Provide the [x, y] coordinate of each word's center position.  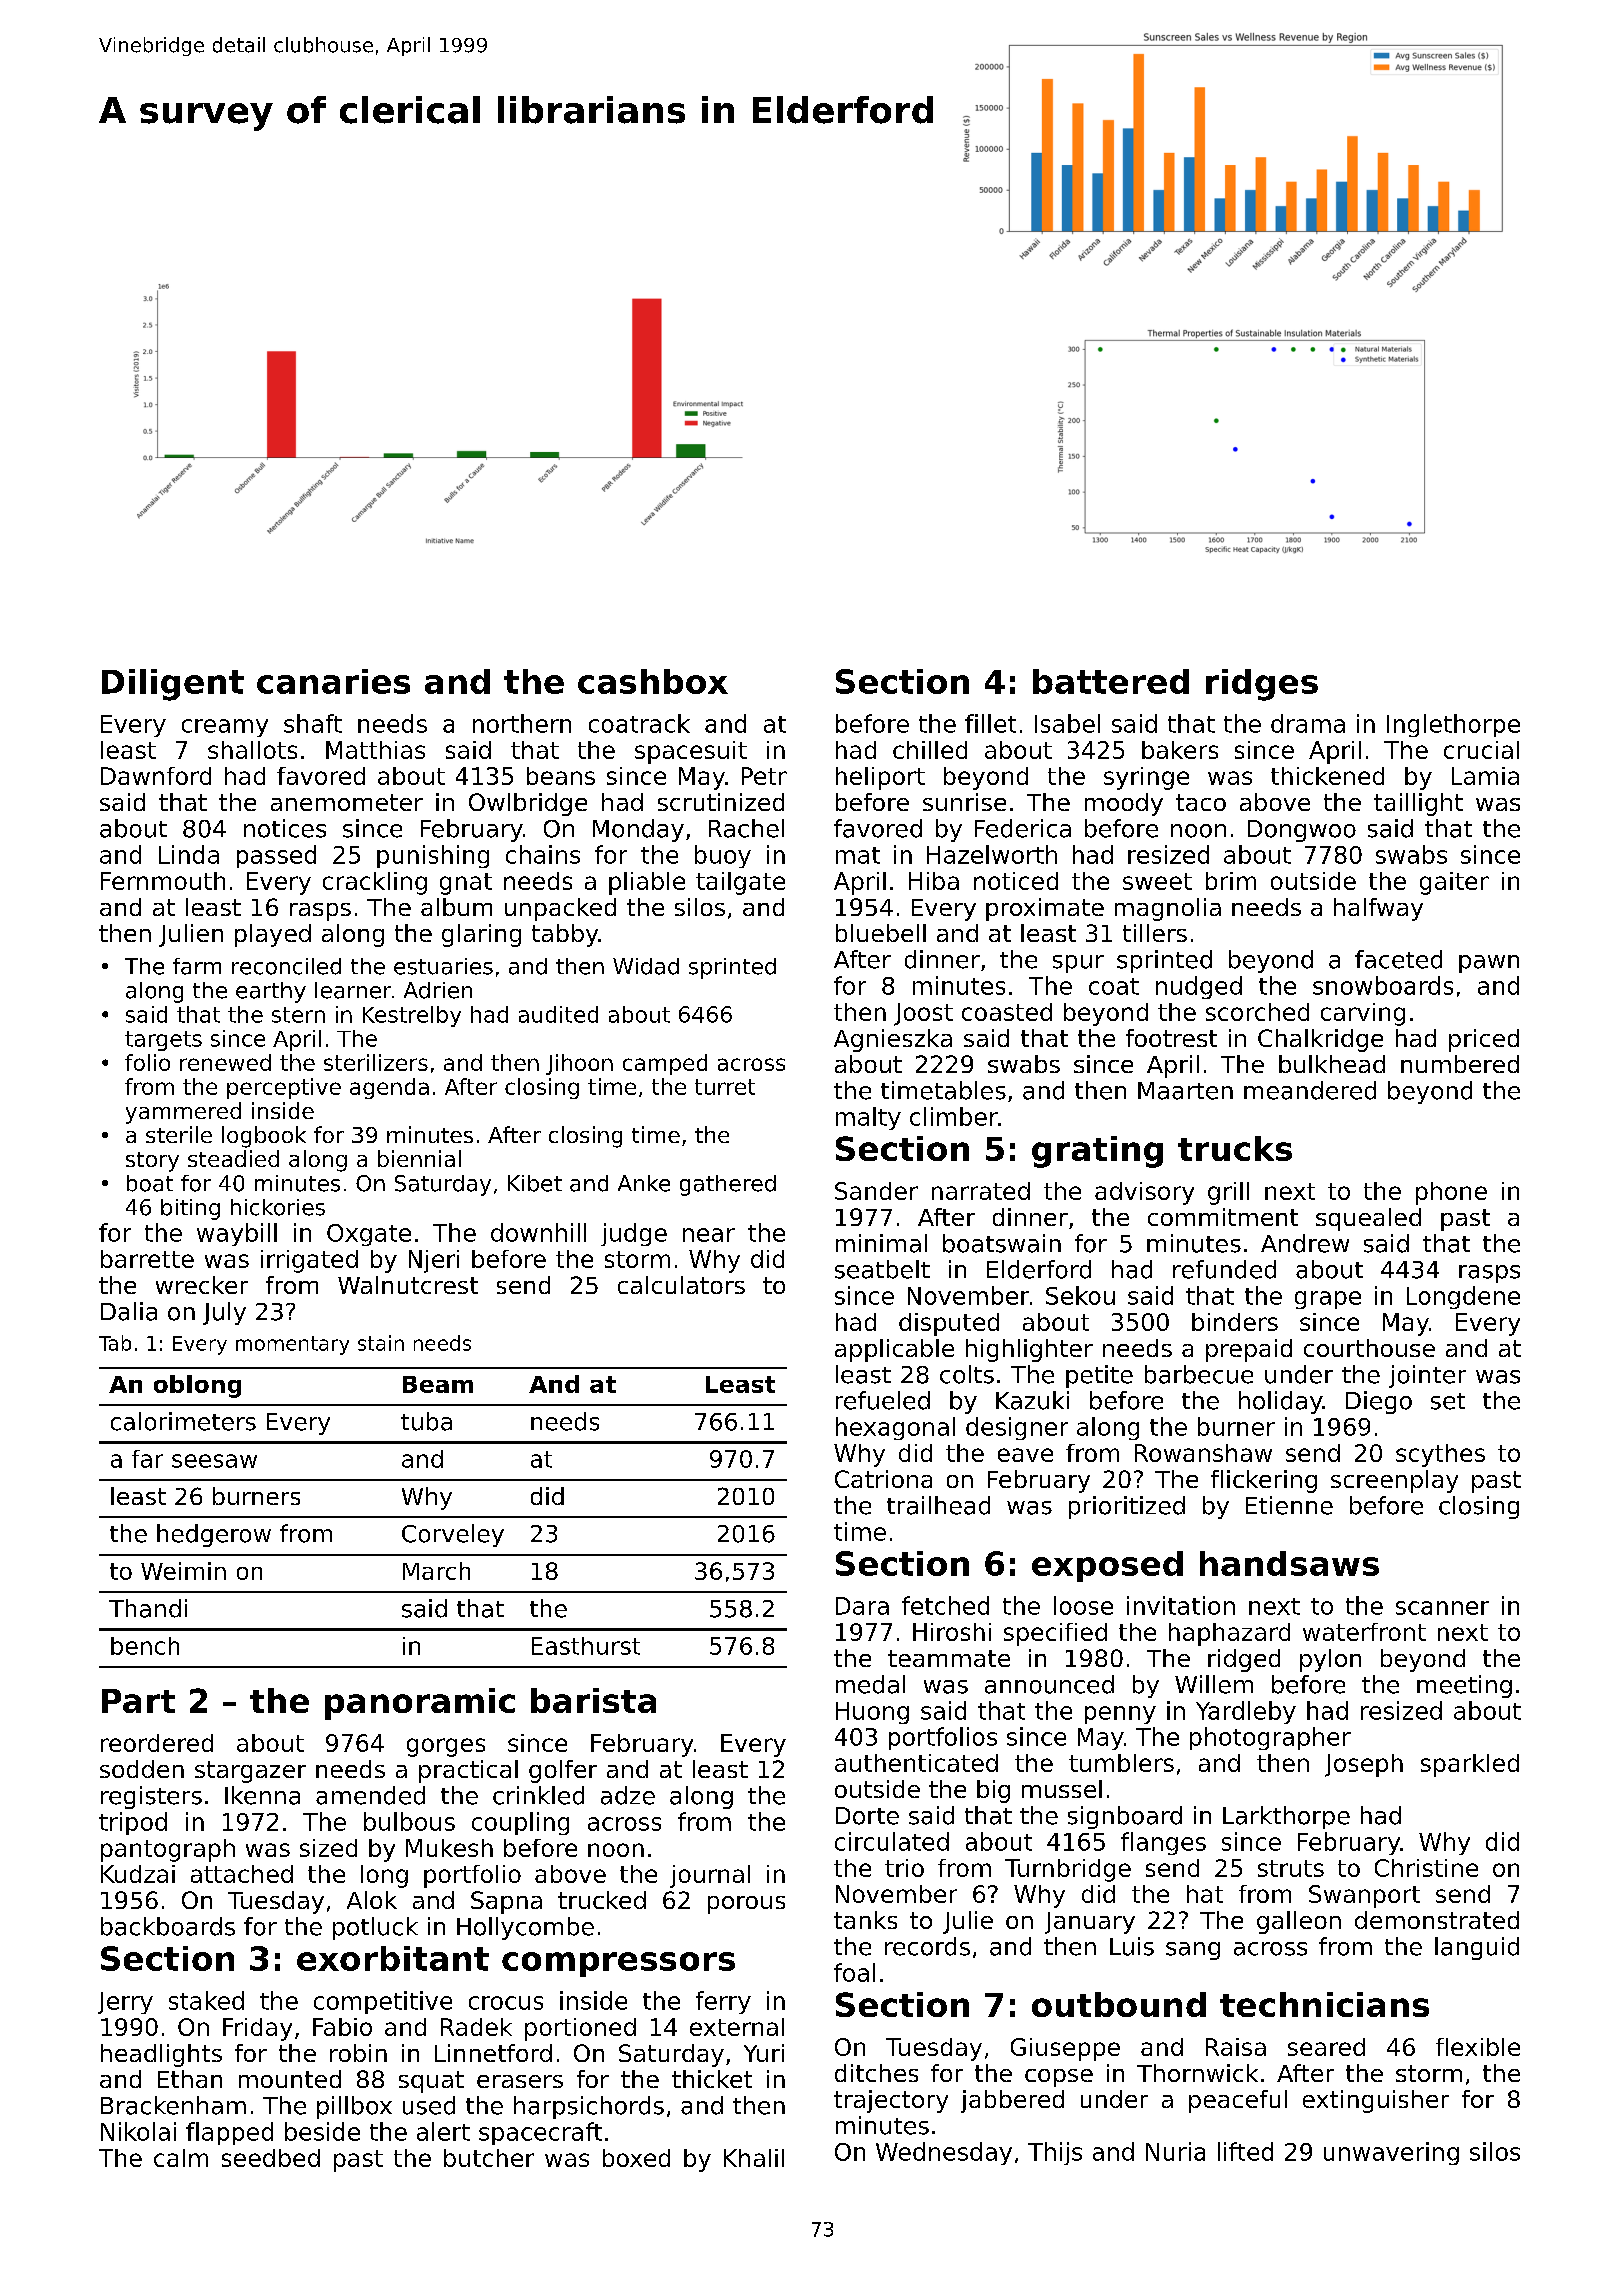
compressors [618, 1964]
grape [1328, 1300]
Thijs [1055, 2153]
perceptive [284, 1088]
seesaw [214, 1461]
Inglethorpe [1453, 725]
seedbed [271, 2158]
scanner [1442, 1608]
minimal [881, 1243]
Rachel [746, 828]
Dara [862, 1606]
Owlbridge [528, 804]
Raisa [1236, 2047]
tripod [133, 1823]
